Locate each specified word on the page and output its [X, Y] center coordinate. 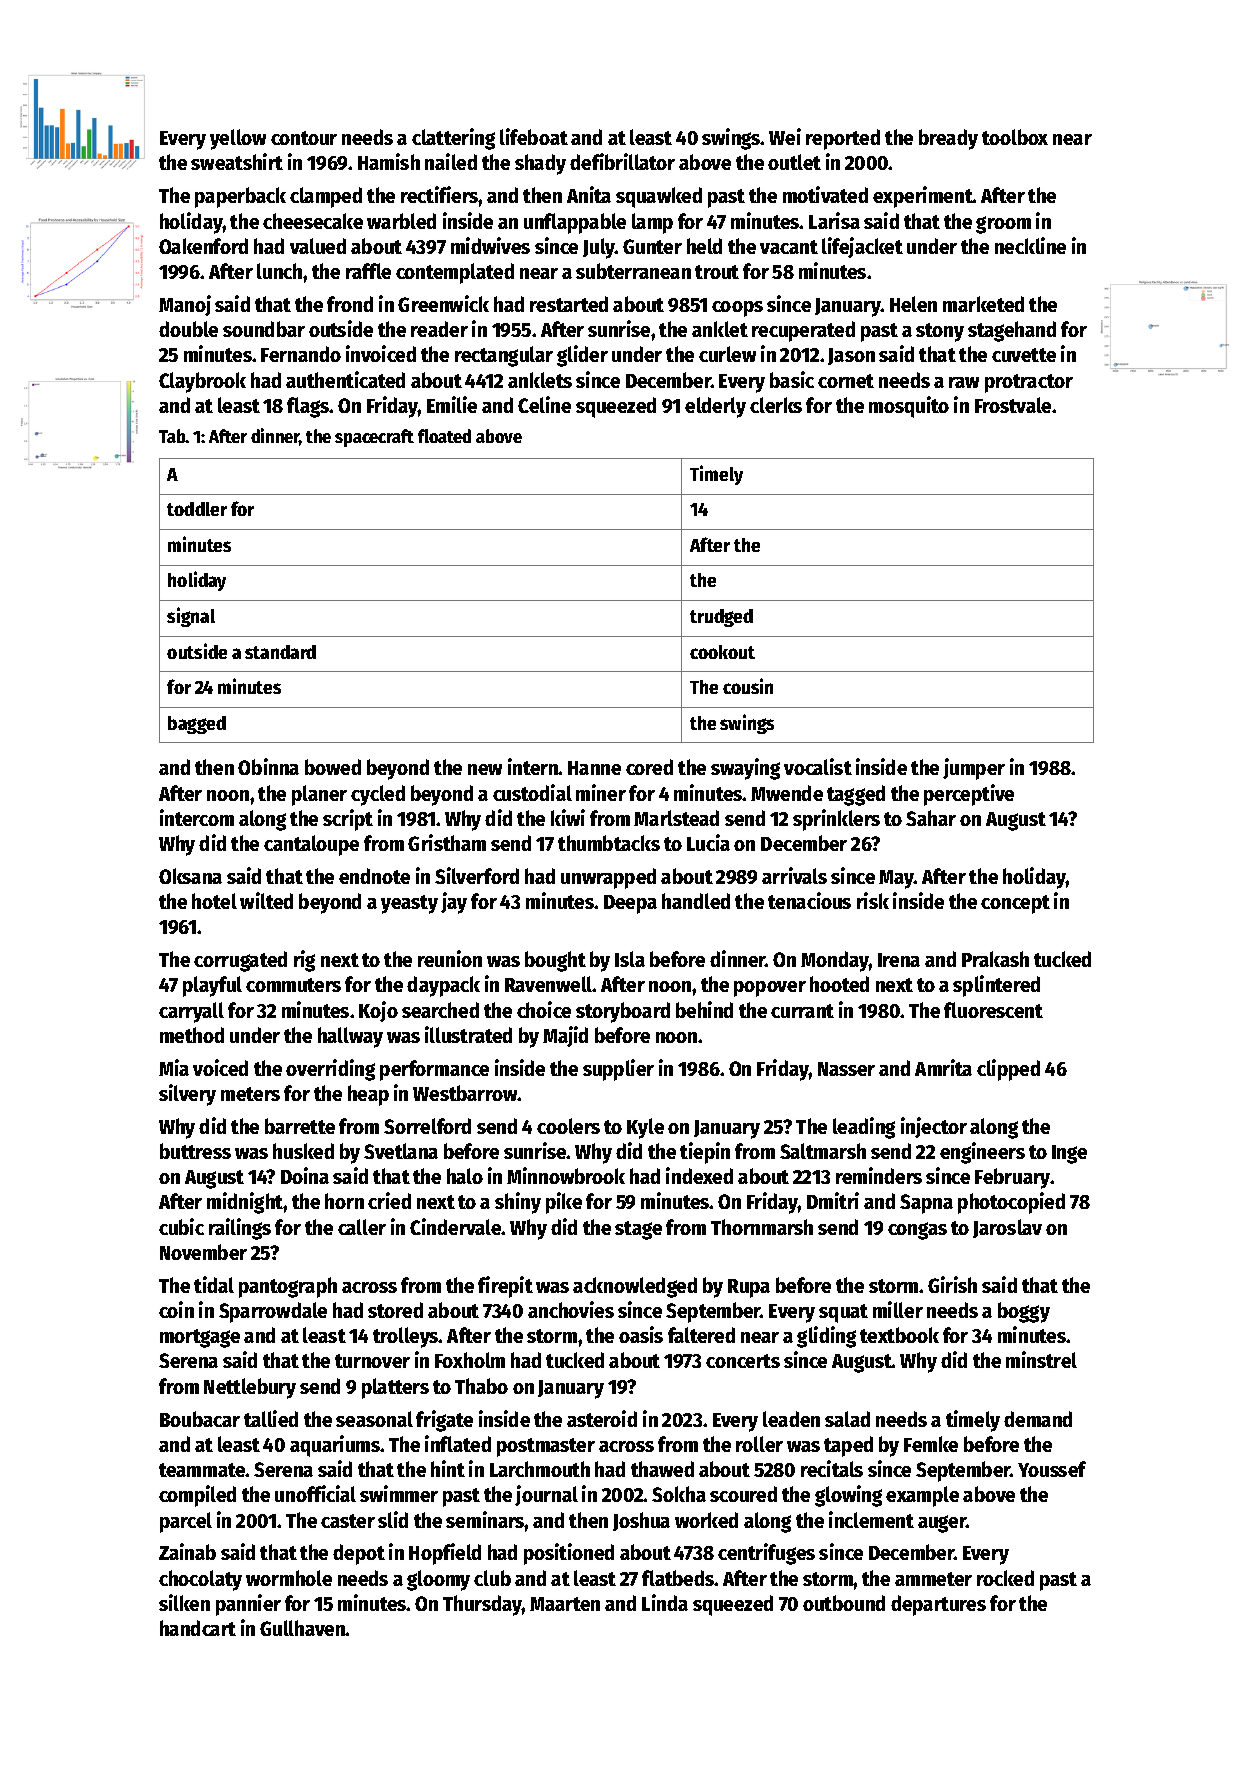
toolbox [1015, 137]
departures [938, 1605]
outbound [844, 1603]
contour [304, 138]
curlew [727, 354]
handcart [198, 1628]
